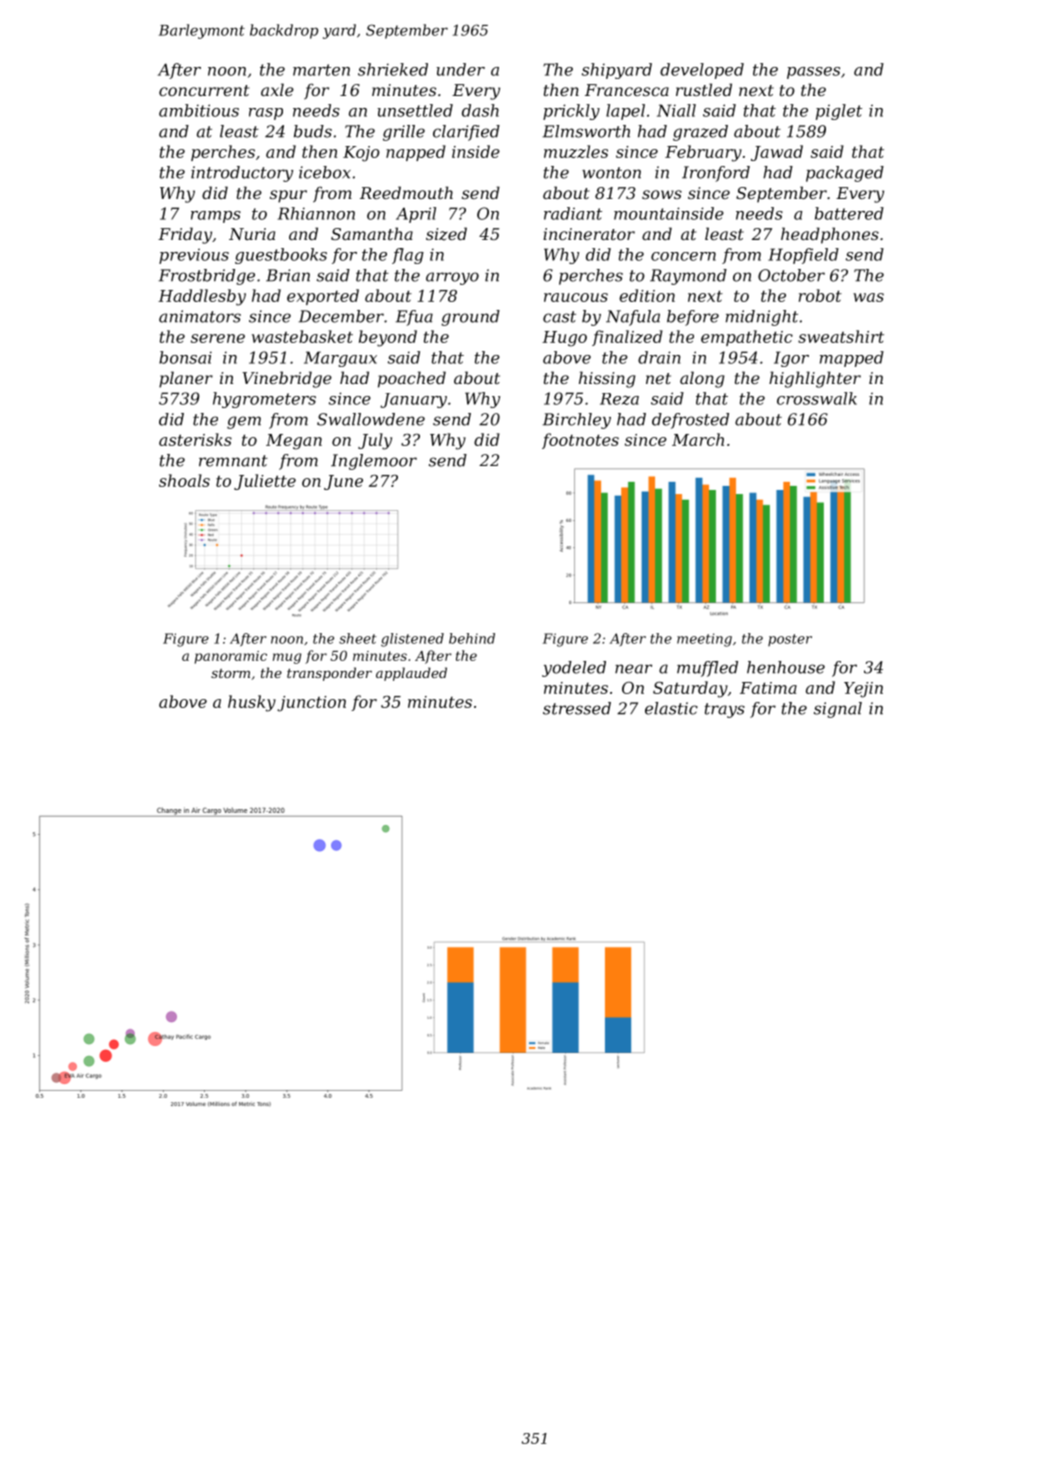  I want to click on defrosted, so click(690, 421).
